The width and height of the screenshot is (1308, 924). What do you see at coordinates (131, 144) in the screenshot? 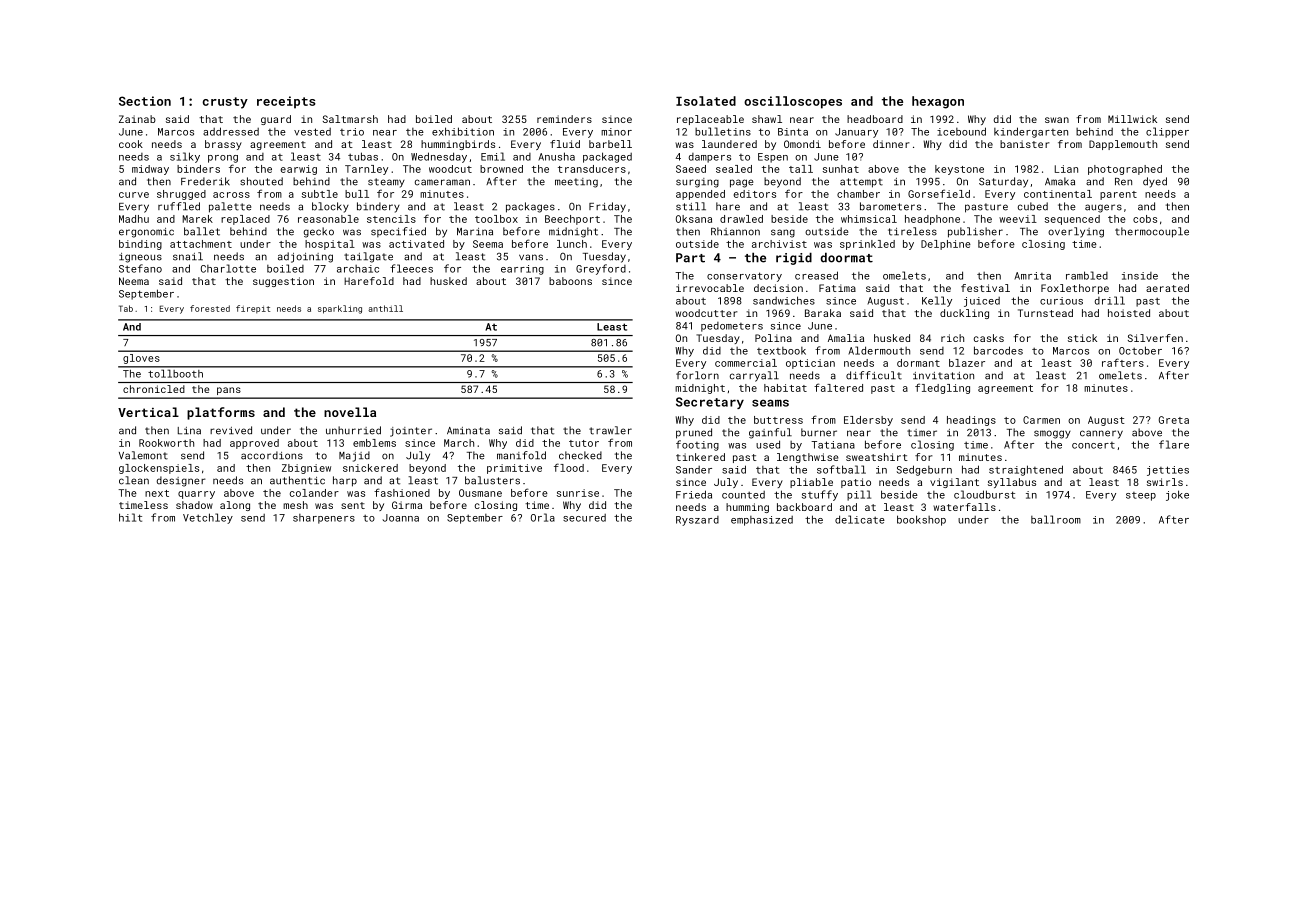
I see `cook` at bounding box center [131, 144].
